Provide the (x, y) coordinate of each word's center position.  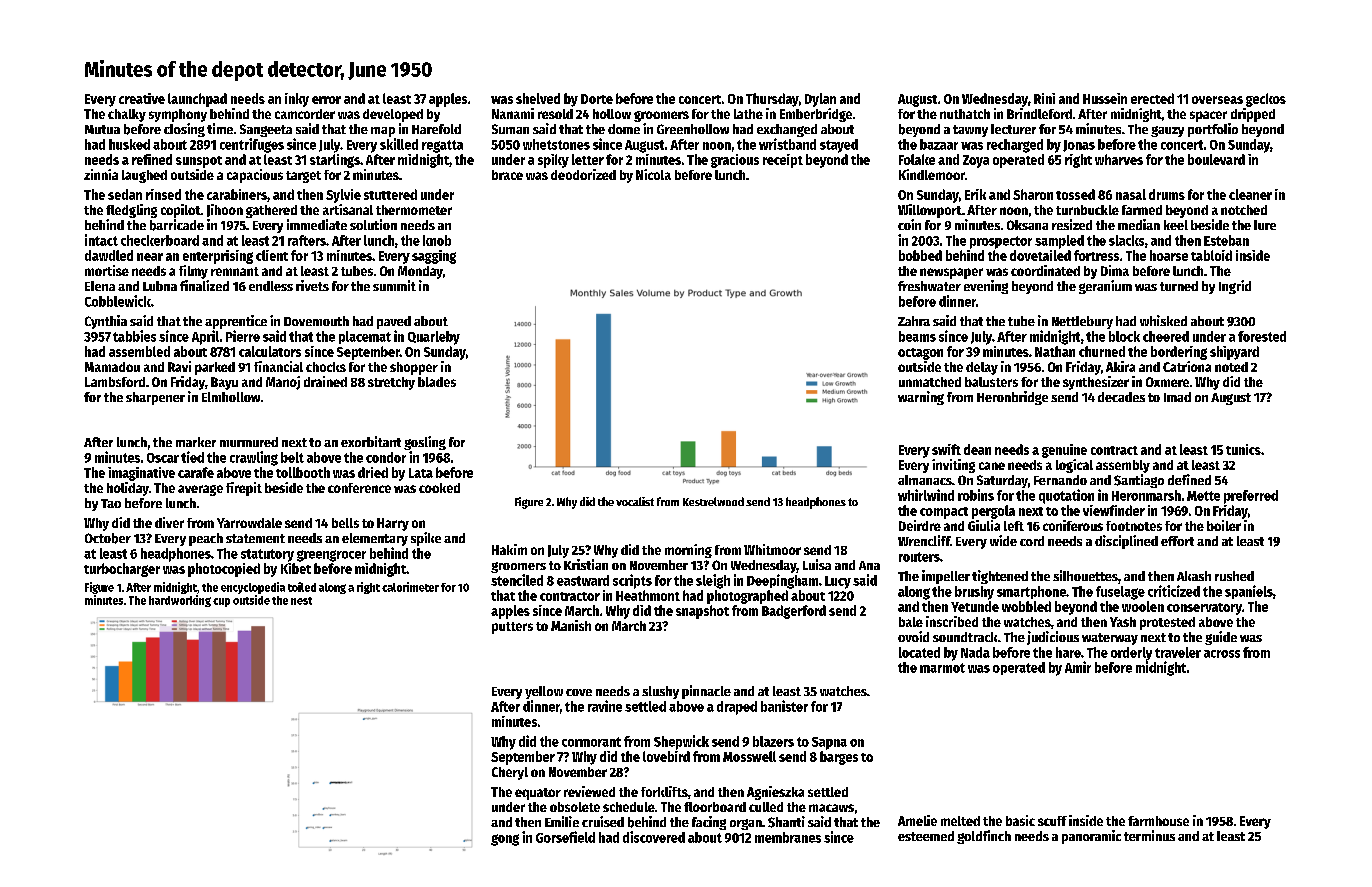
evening (986, 287)
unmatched (930, 382)
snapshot (702, 612)
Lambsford (115, 382)
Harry (393, 524)
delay (982, 368)
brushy (974, 593)
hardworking (180, 601)
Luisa (817, 564)
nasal (1131, 194)
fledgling (131, 211)
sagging (434, 257)
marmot (942, 668)
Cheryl (510, 773)
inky (297, 100)
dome (624, 129)
